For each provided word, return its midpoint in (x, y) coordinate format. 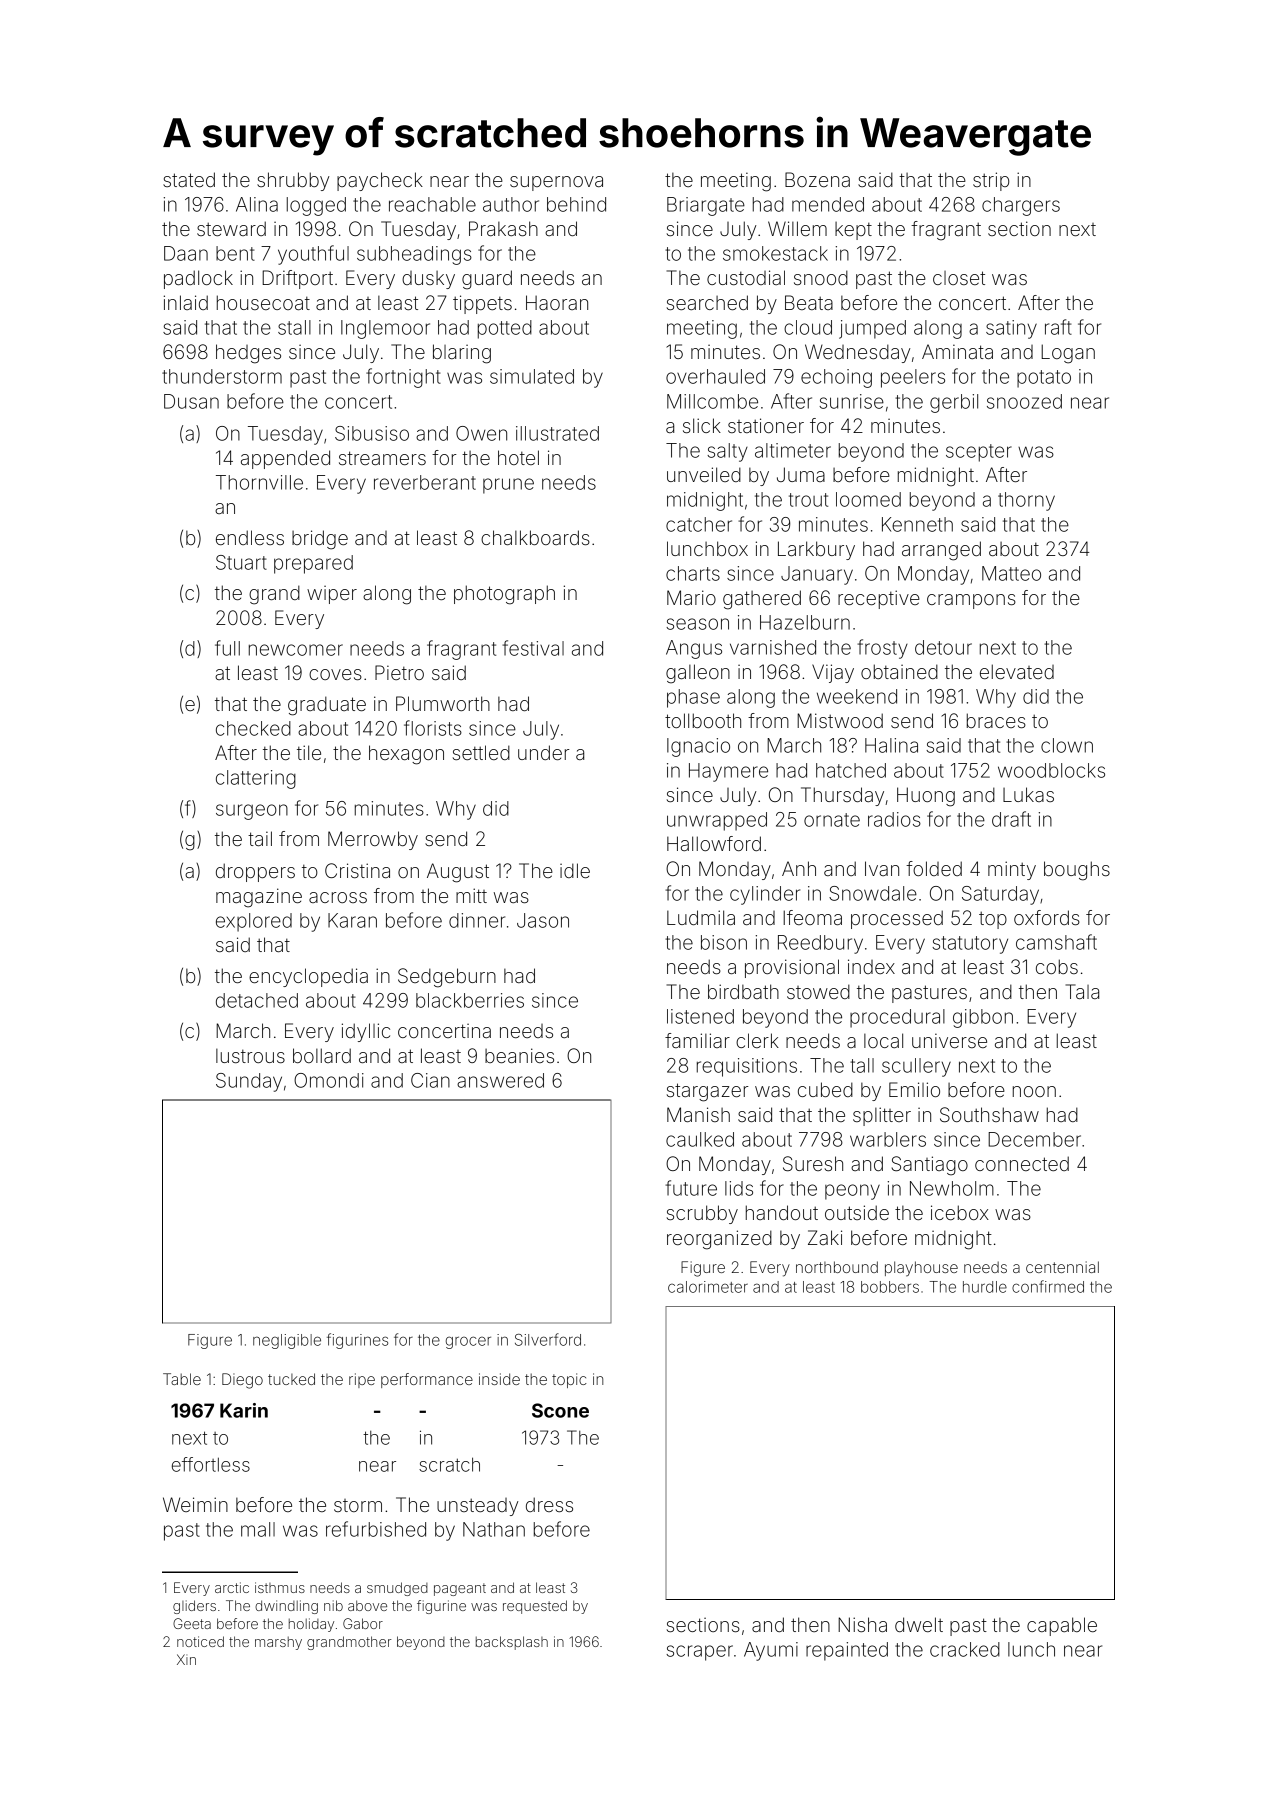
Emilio (914, 1089)
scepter (979, 453)
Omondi (329, 1080)
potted (505, 329)
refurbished (376, 1529)
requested (535, 1607)
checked (253, 728)
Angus (694, 649)
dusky (428, 280)
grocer (468, 1342)
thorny (1026, 501)
